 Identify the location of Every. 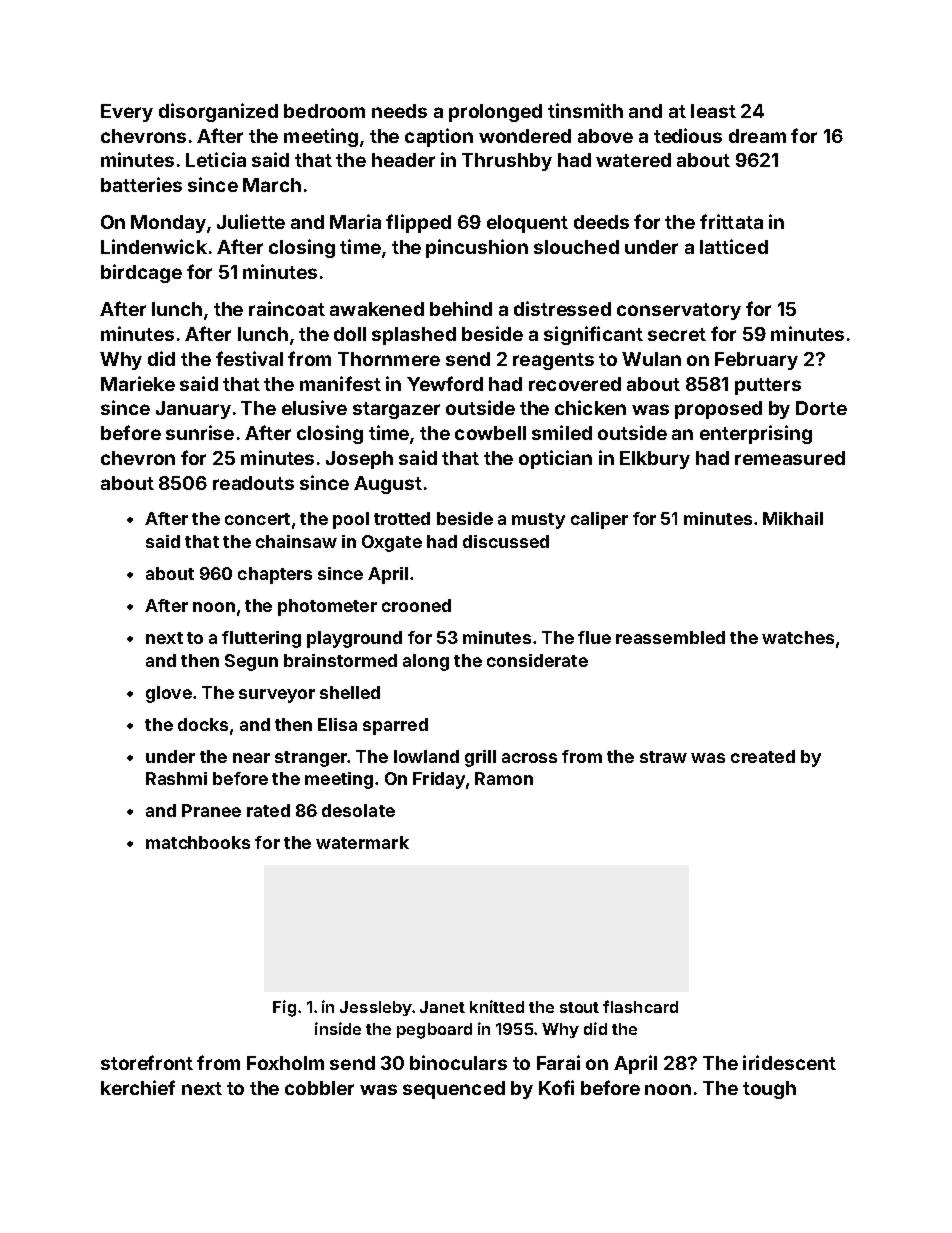
(127, 113).
